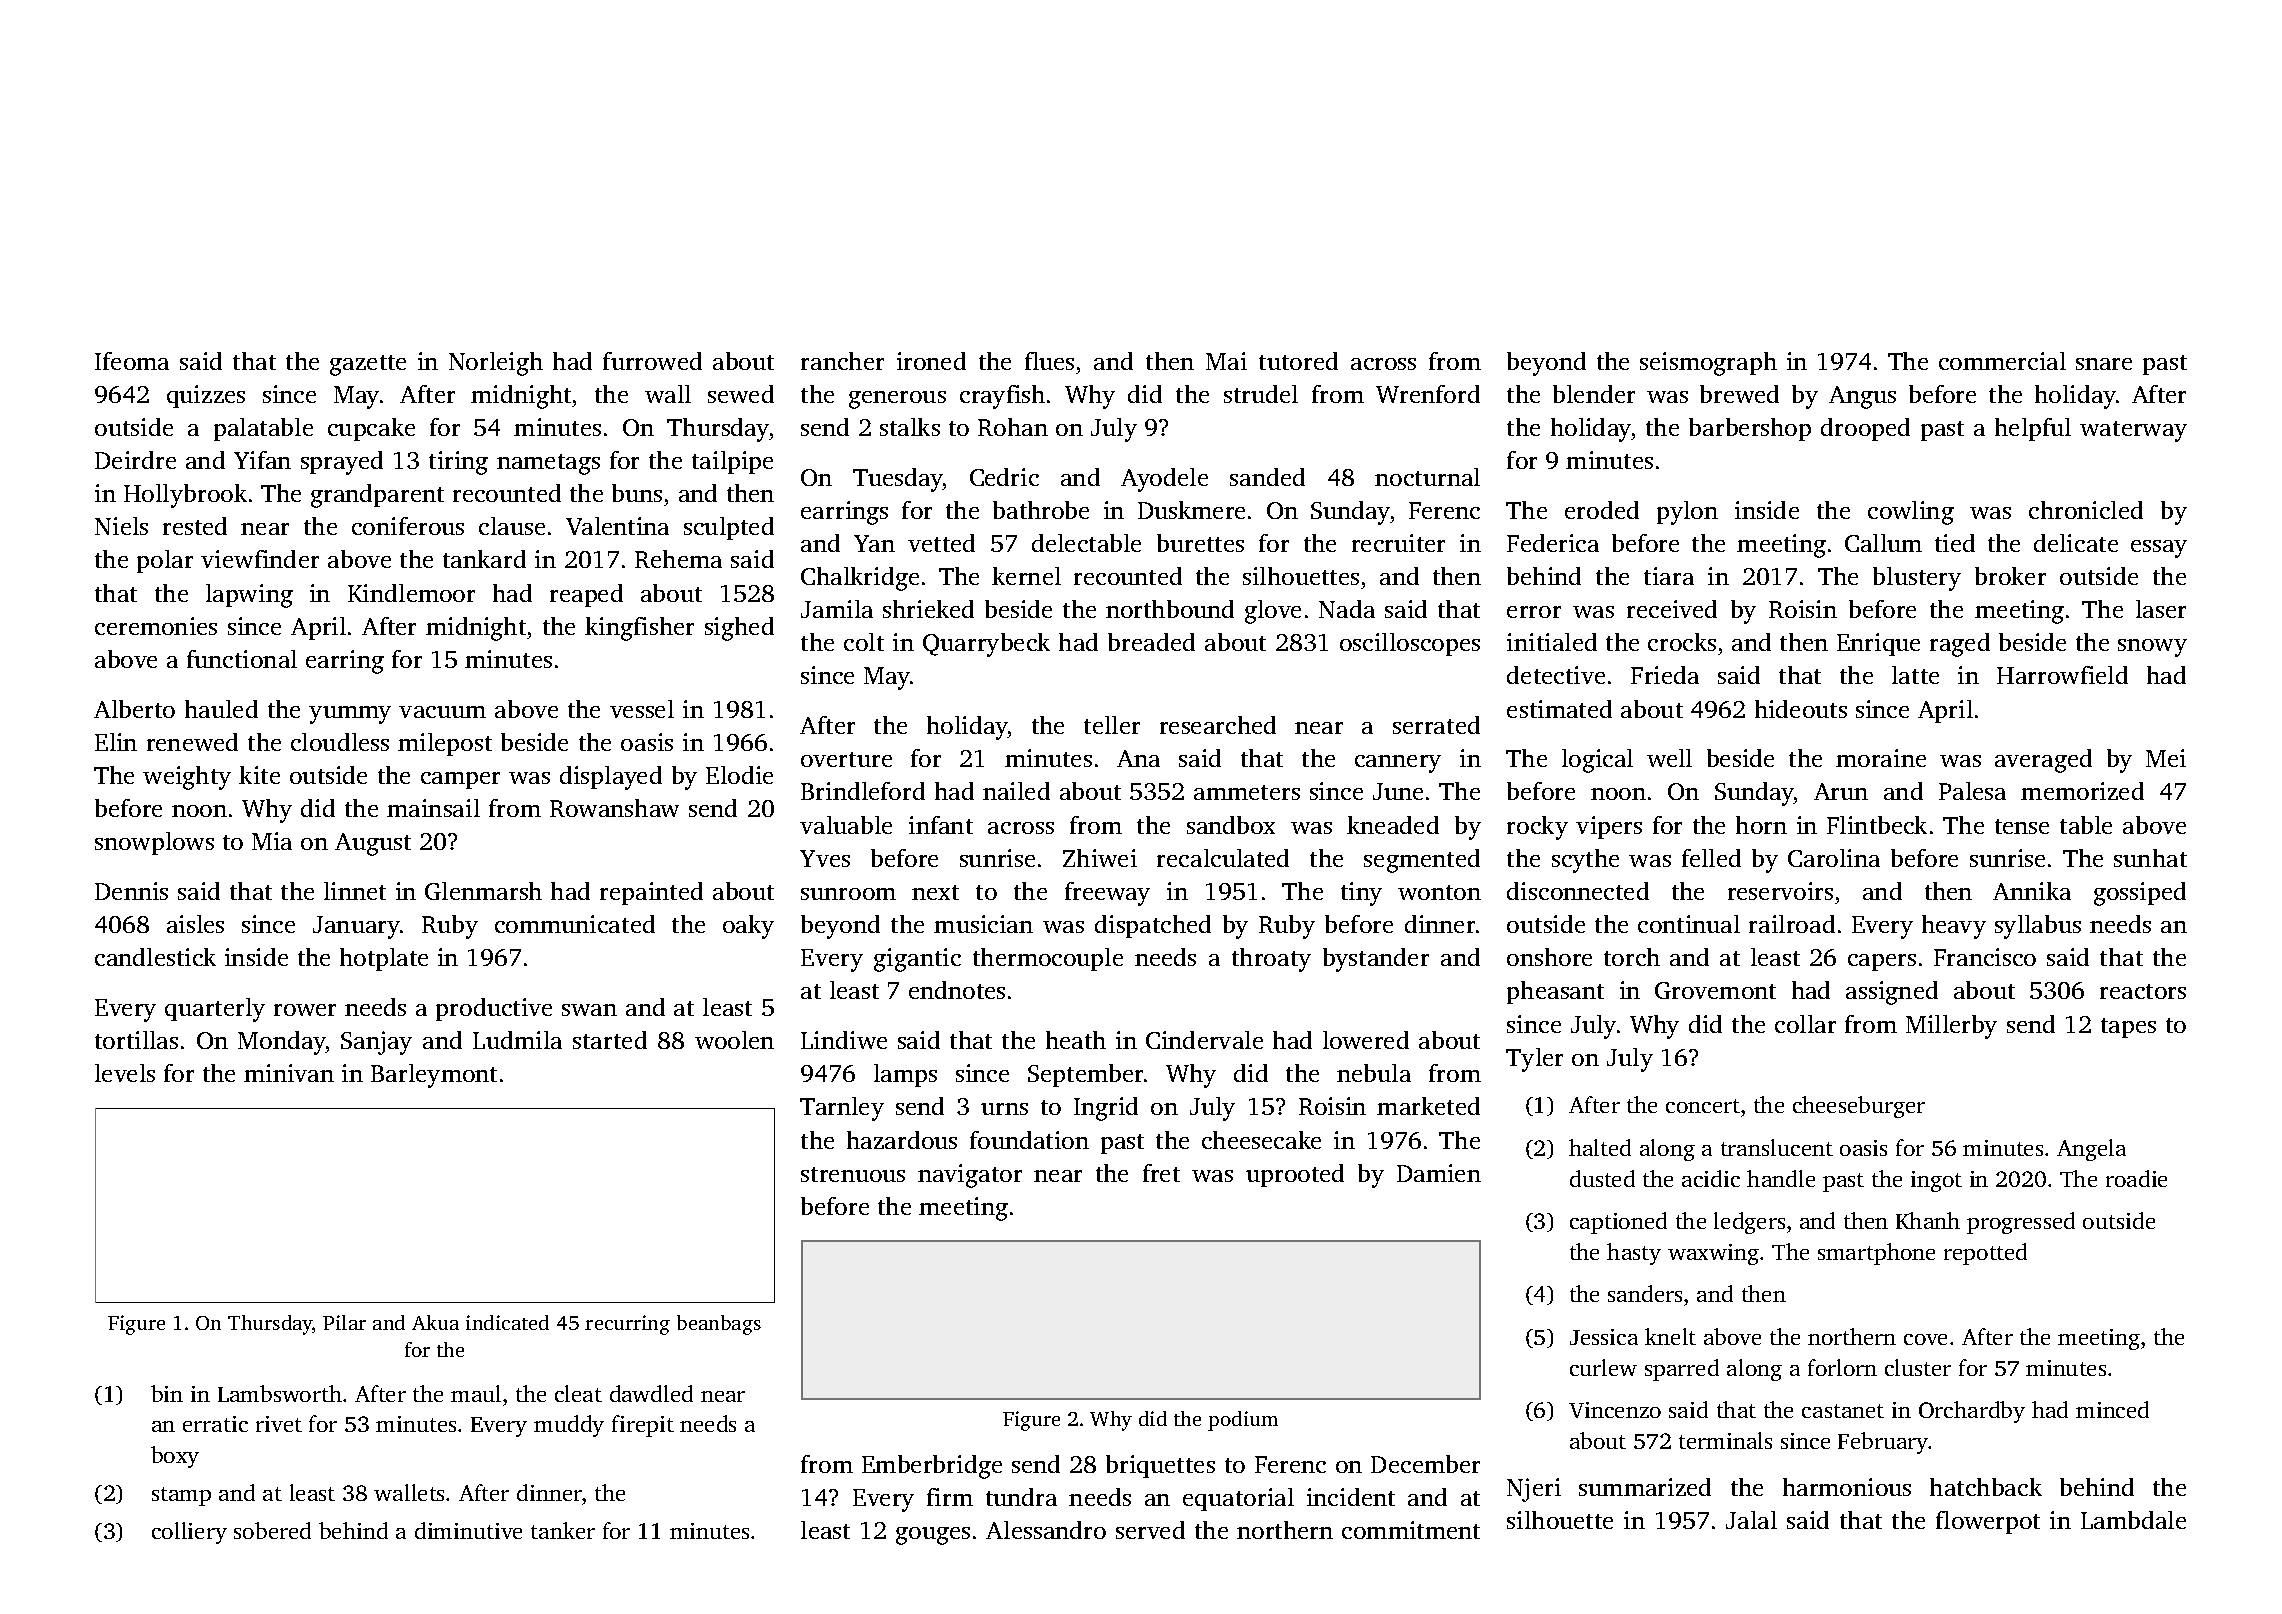 The image size is (2282, 1614). What do you see at coordinates (344, 1322) in the screenshot?
I see `Pilar` at bounding box center [344, 1322].
